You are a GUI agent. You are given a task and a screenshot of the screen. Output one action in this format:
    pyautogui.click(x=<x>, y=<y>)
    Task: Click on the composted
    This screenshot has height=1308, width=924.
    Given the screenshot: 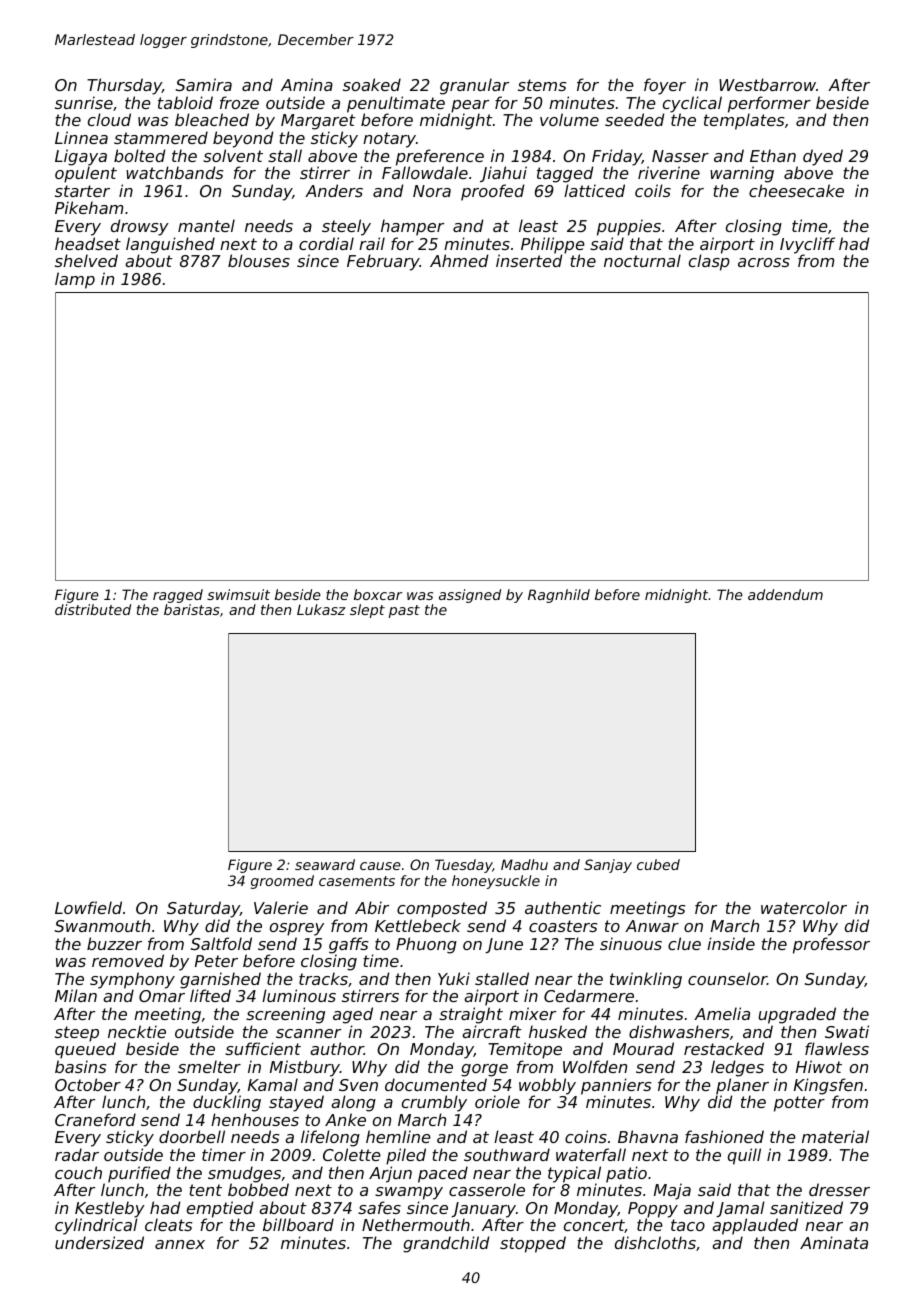 What is the action you would take?
    pyautogui.click(x=442, y=909)
